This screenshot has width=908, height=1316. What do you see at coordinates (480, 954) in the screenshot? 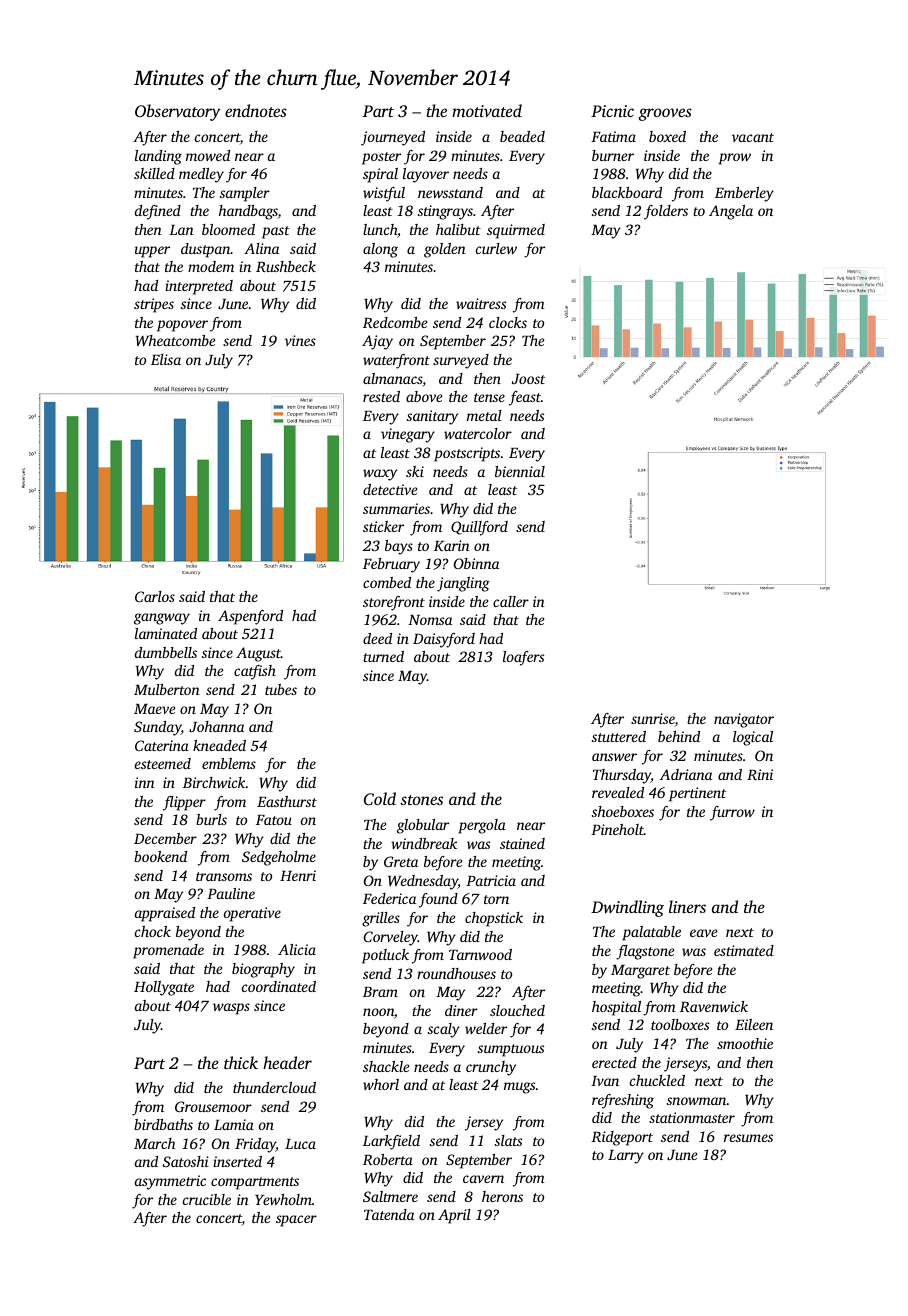
I see `Tarnwood` at bounding box center [480, 954].
